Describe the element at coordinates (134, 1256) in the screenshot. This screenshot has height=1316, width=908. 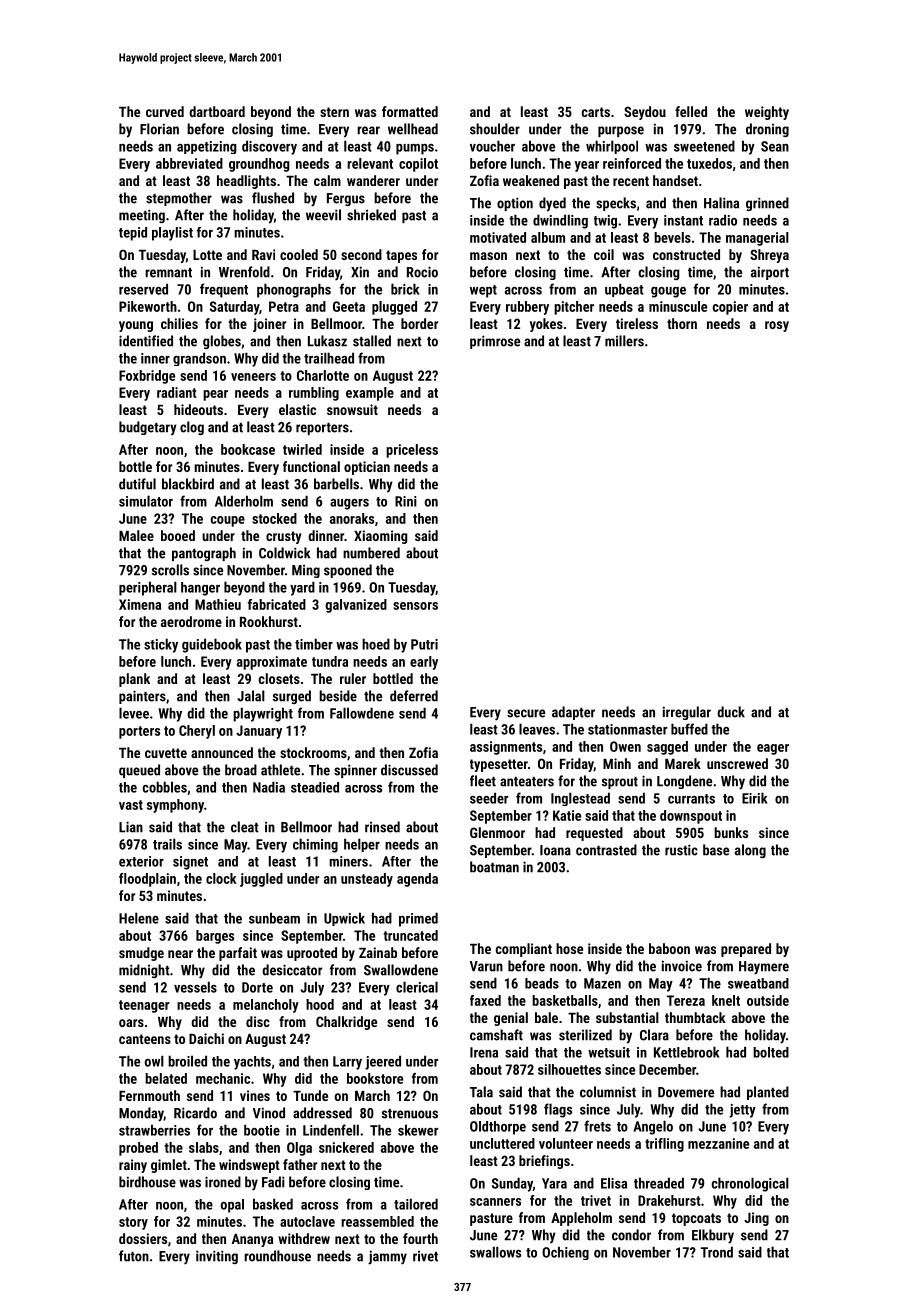
I see `futon` at that location.
